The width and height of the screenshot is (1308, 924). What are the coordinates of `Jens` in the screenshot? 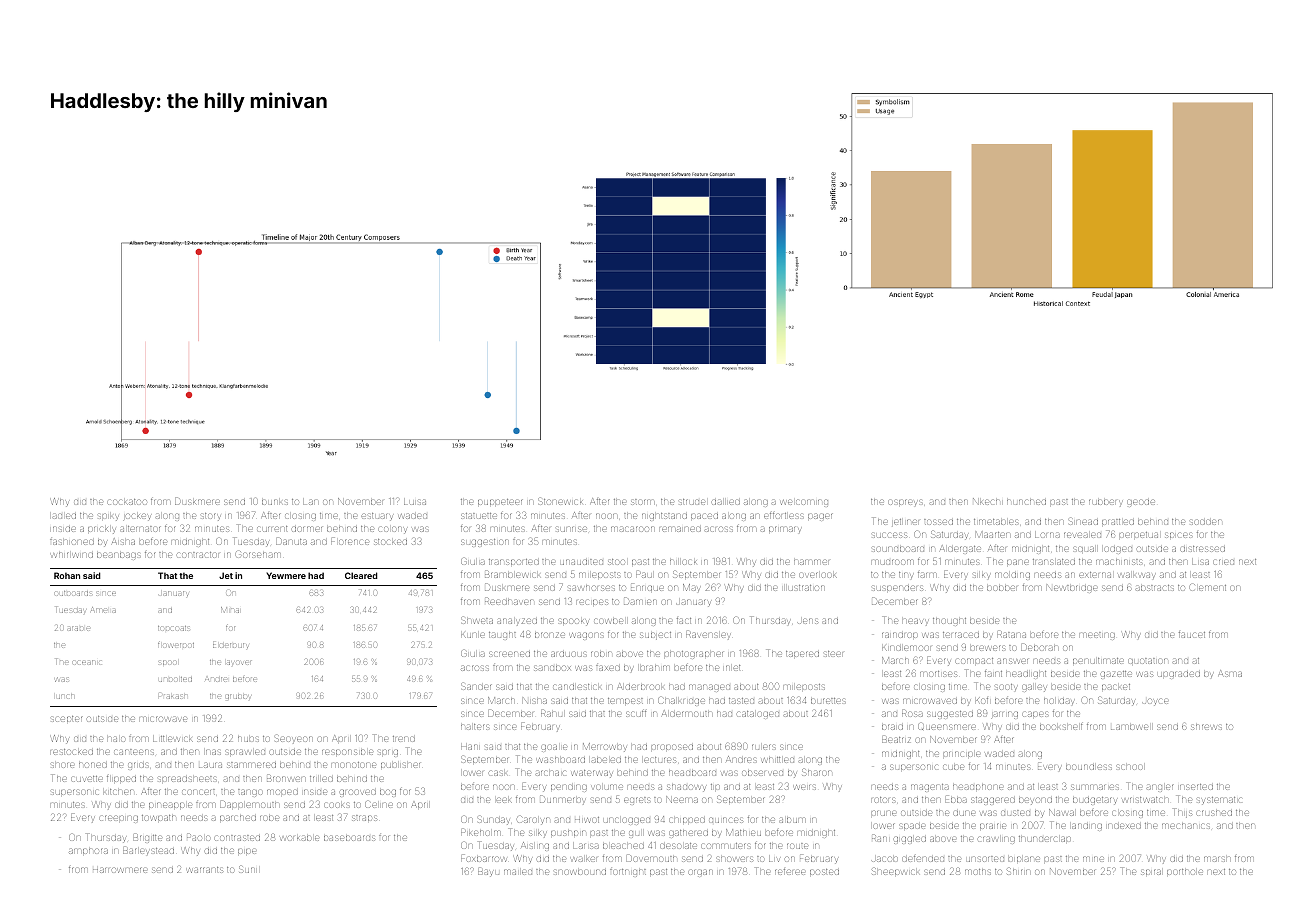 It's located at (808, 621).
